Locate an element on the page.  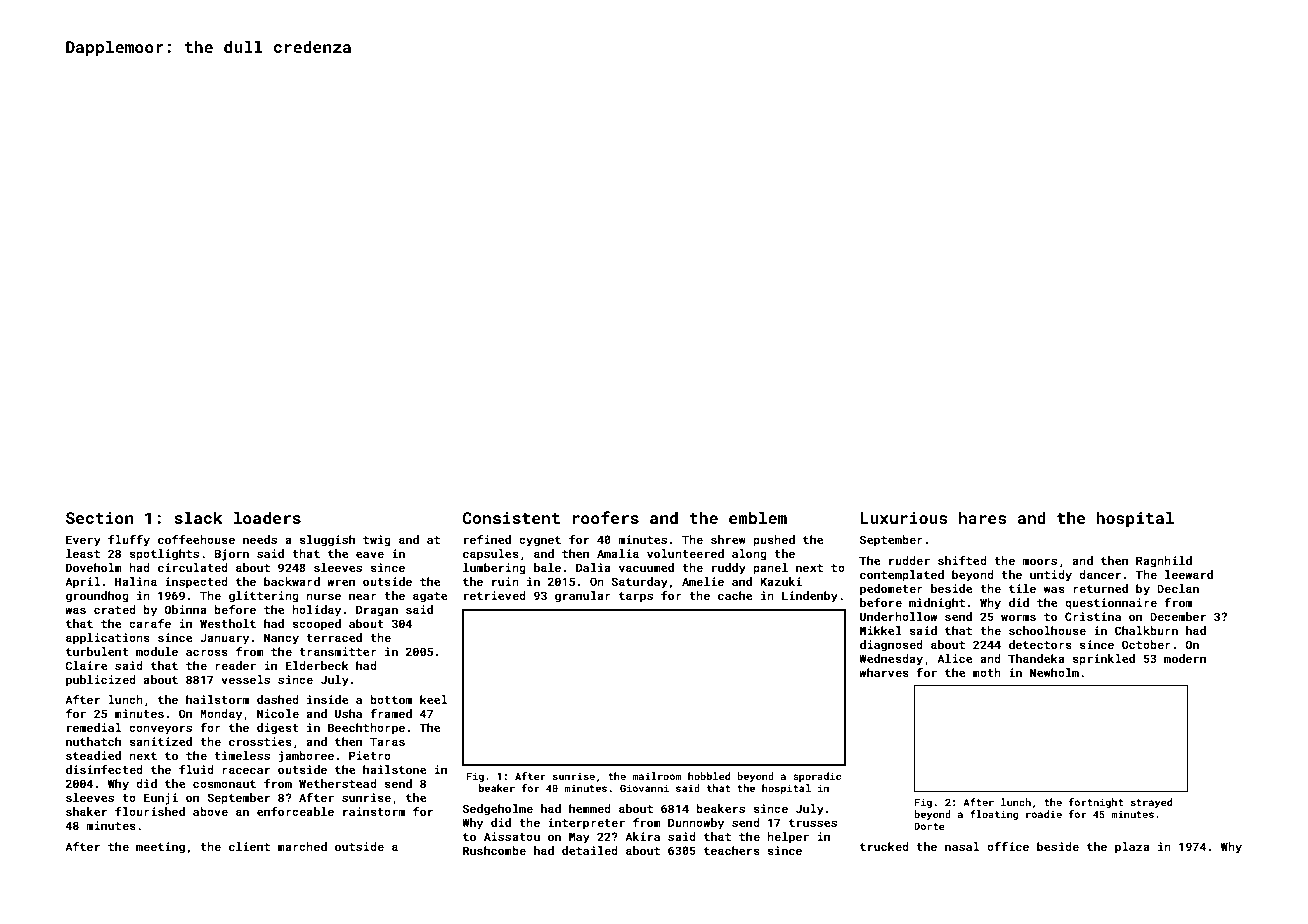
cache is located at coordinates (735, 595).
